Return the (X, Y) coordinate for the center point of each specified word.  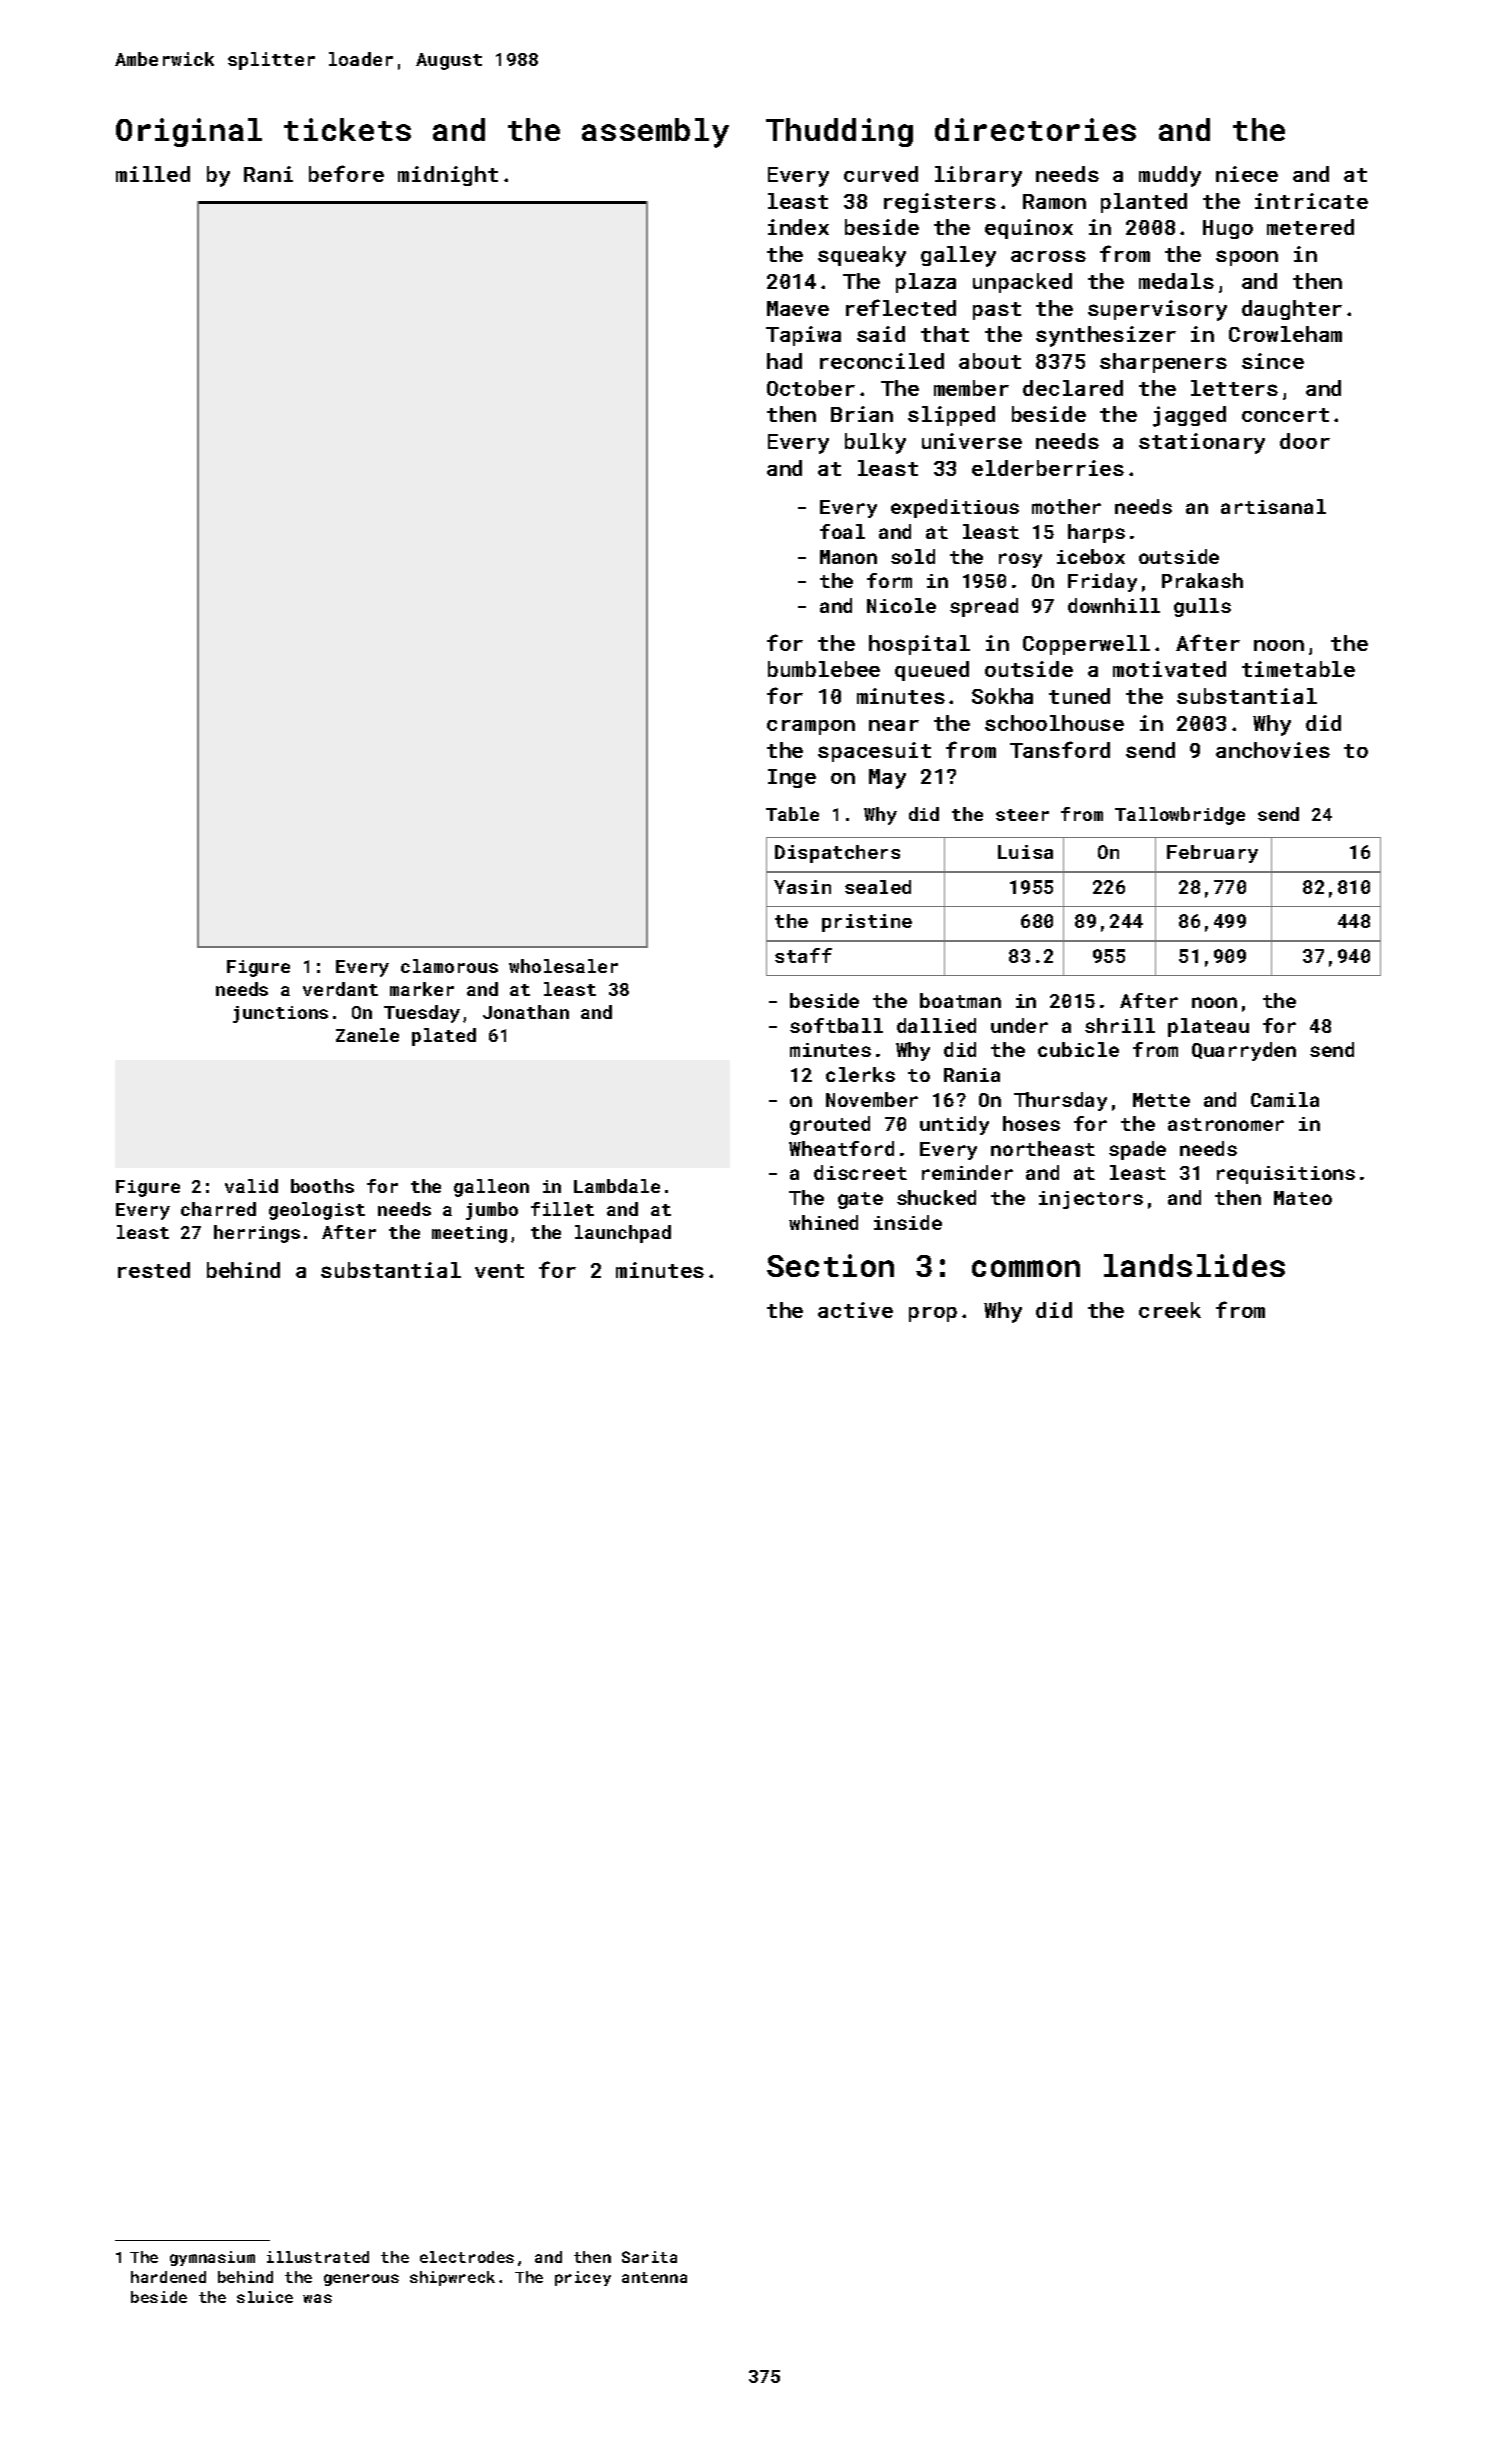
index (798, 227)
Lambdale (617, 1186)
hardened (168, 2277)
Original (189, 132)
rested (154, 1270)
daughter (1292, 310)
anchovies (1273, 750)
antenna (654, 2277)
